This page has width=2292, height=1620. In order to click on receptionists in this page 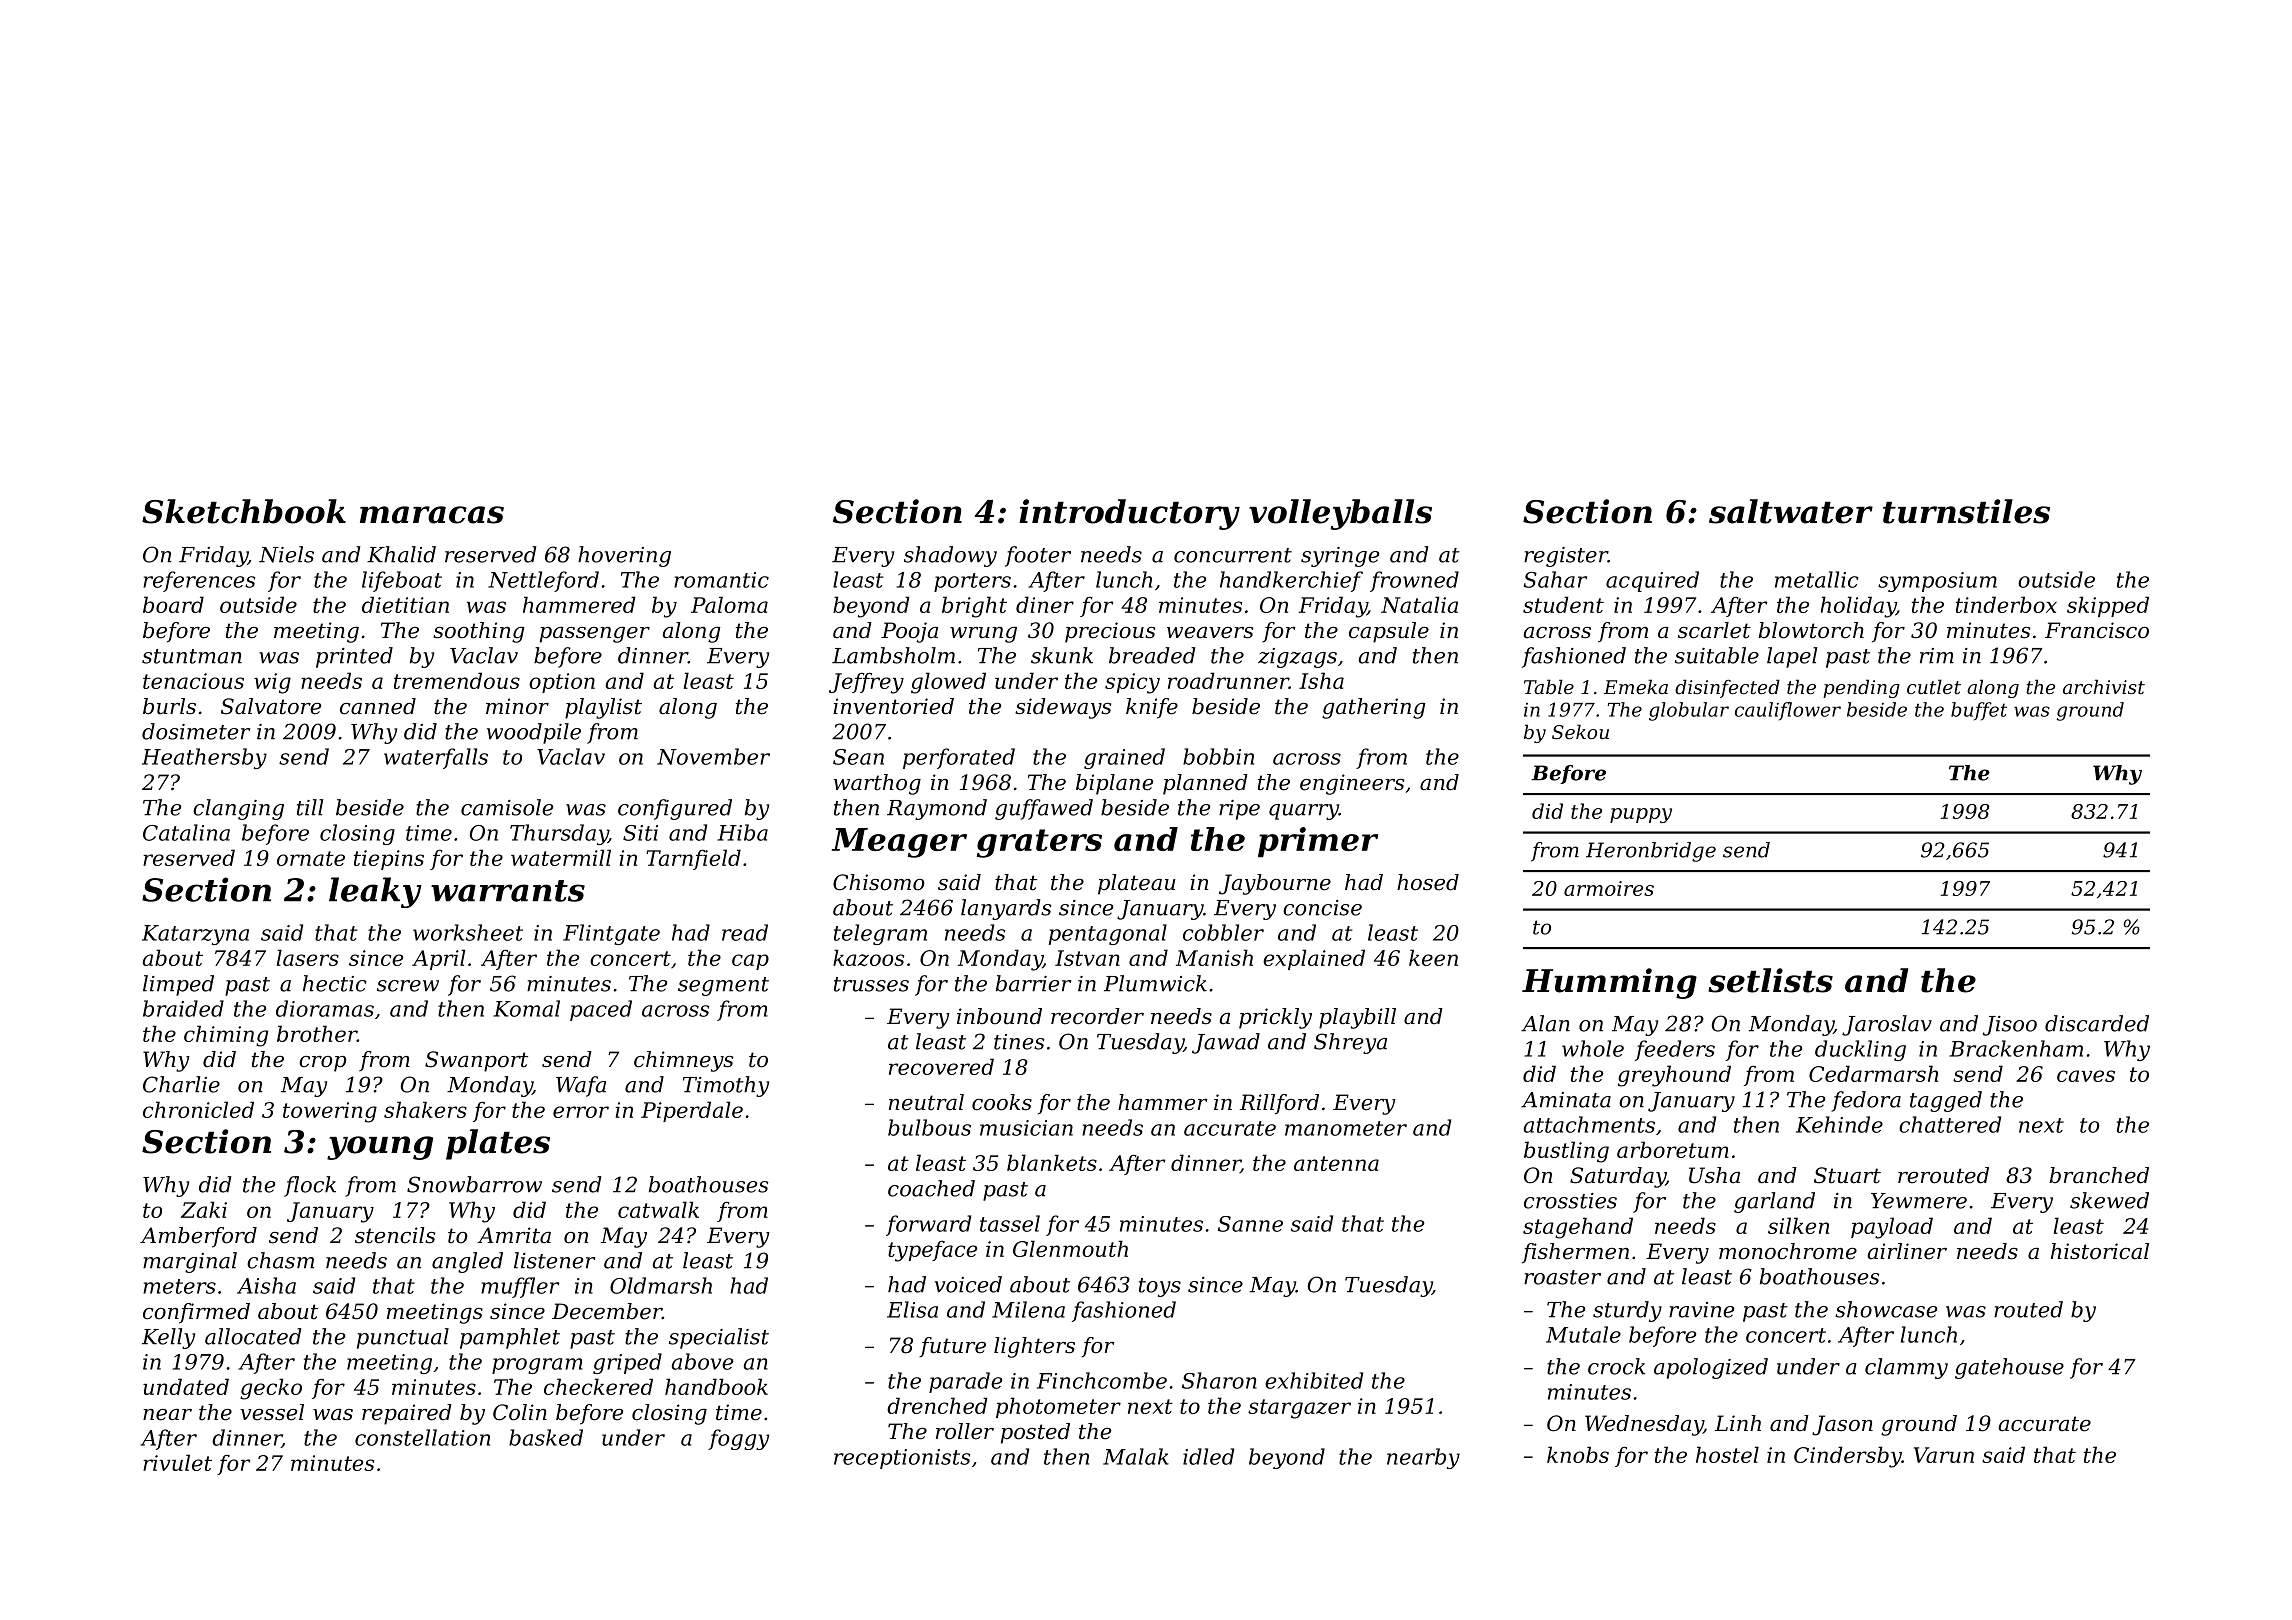, I will do `click(902, 1459)`.
